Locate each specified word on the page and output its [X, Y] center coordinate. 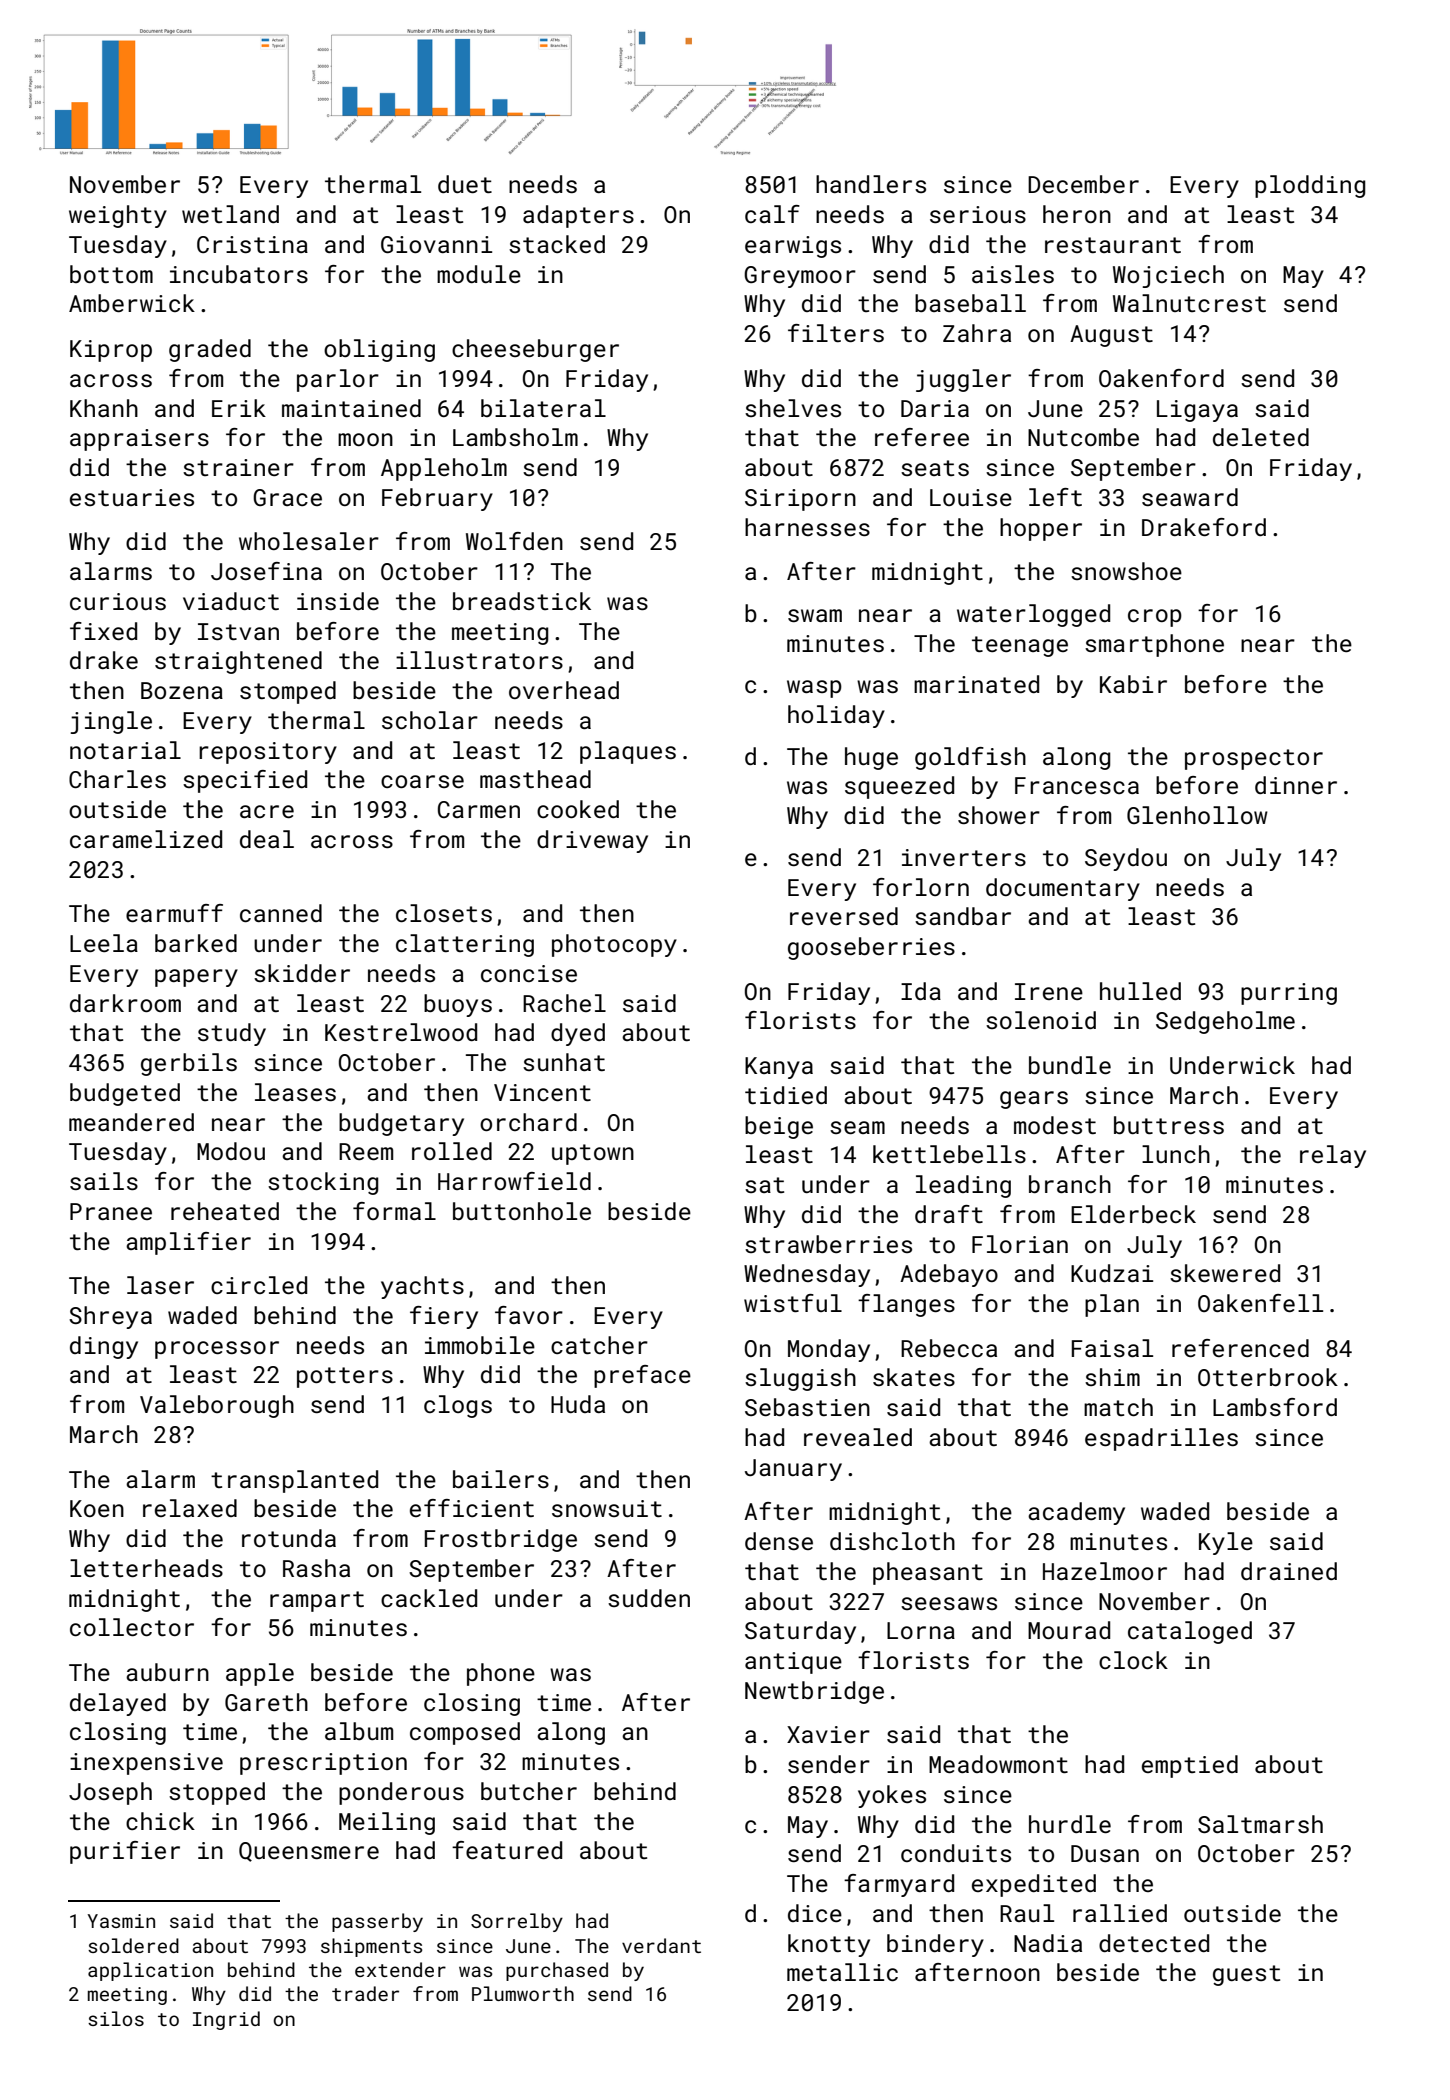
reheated [225, 1211]
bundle [1070, 1065]
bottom [111, 274]
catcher [599, 1345]
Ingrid [226, 2020]
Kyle [1226, 1543]
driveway [592, 841]
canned [281, 913]
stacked [557, 244]
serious [978, 214]
